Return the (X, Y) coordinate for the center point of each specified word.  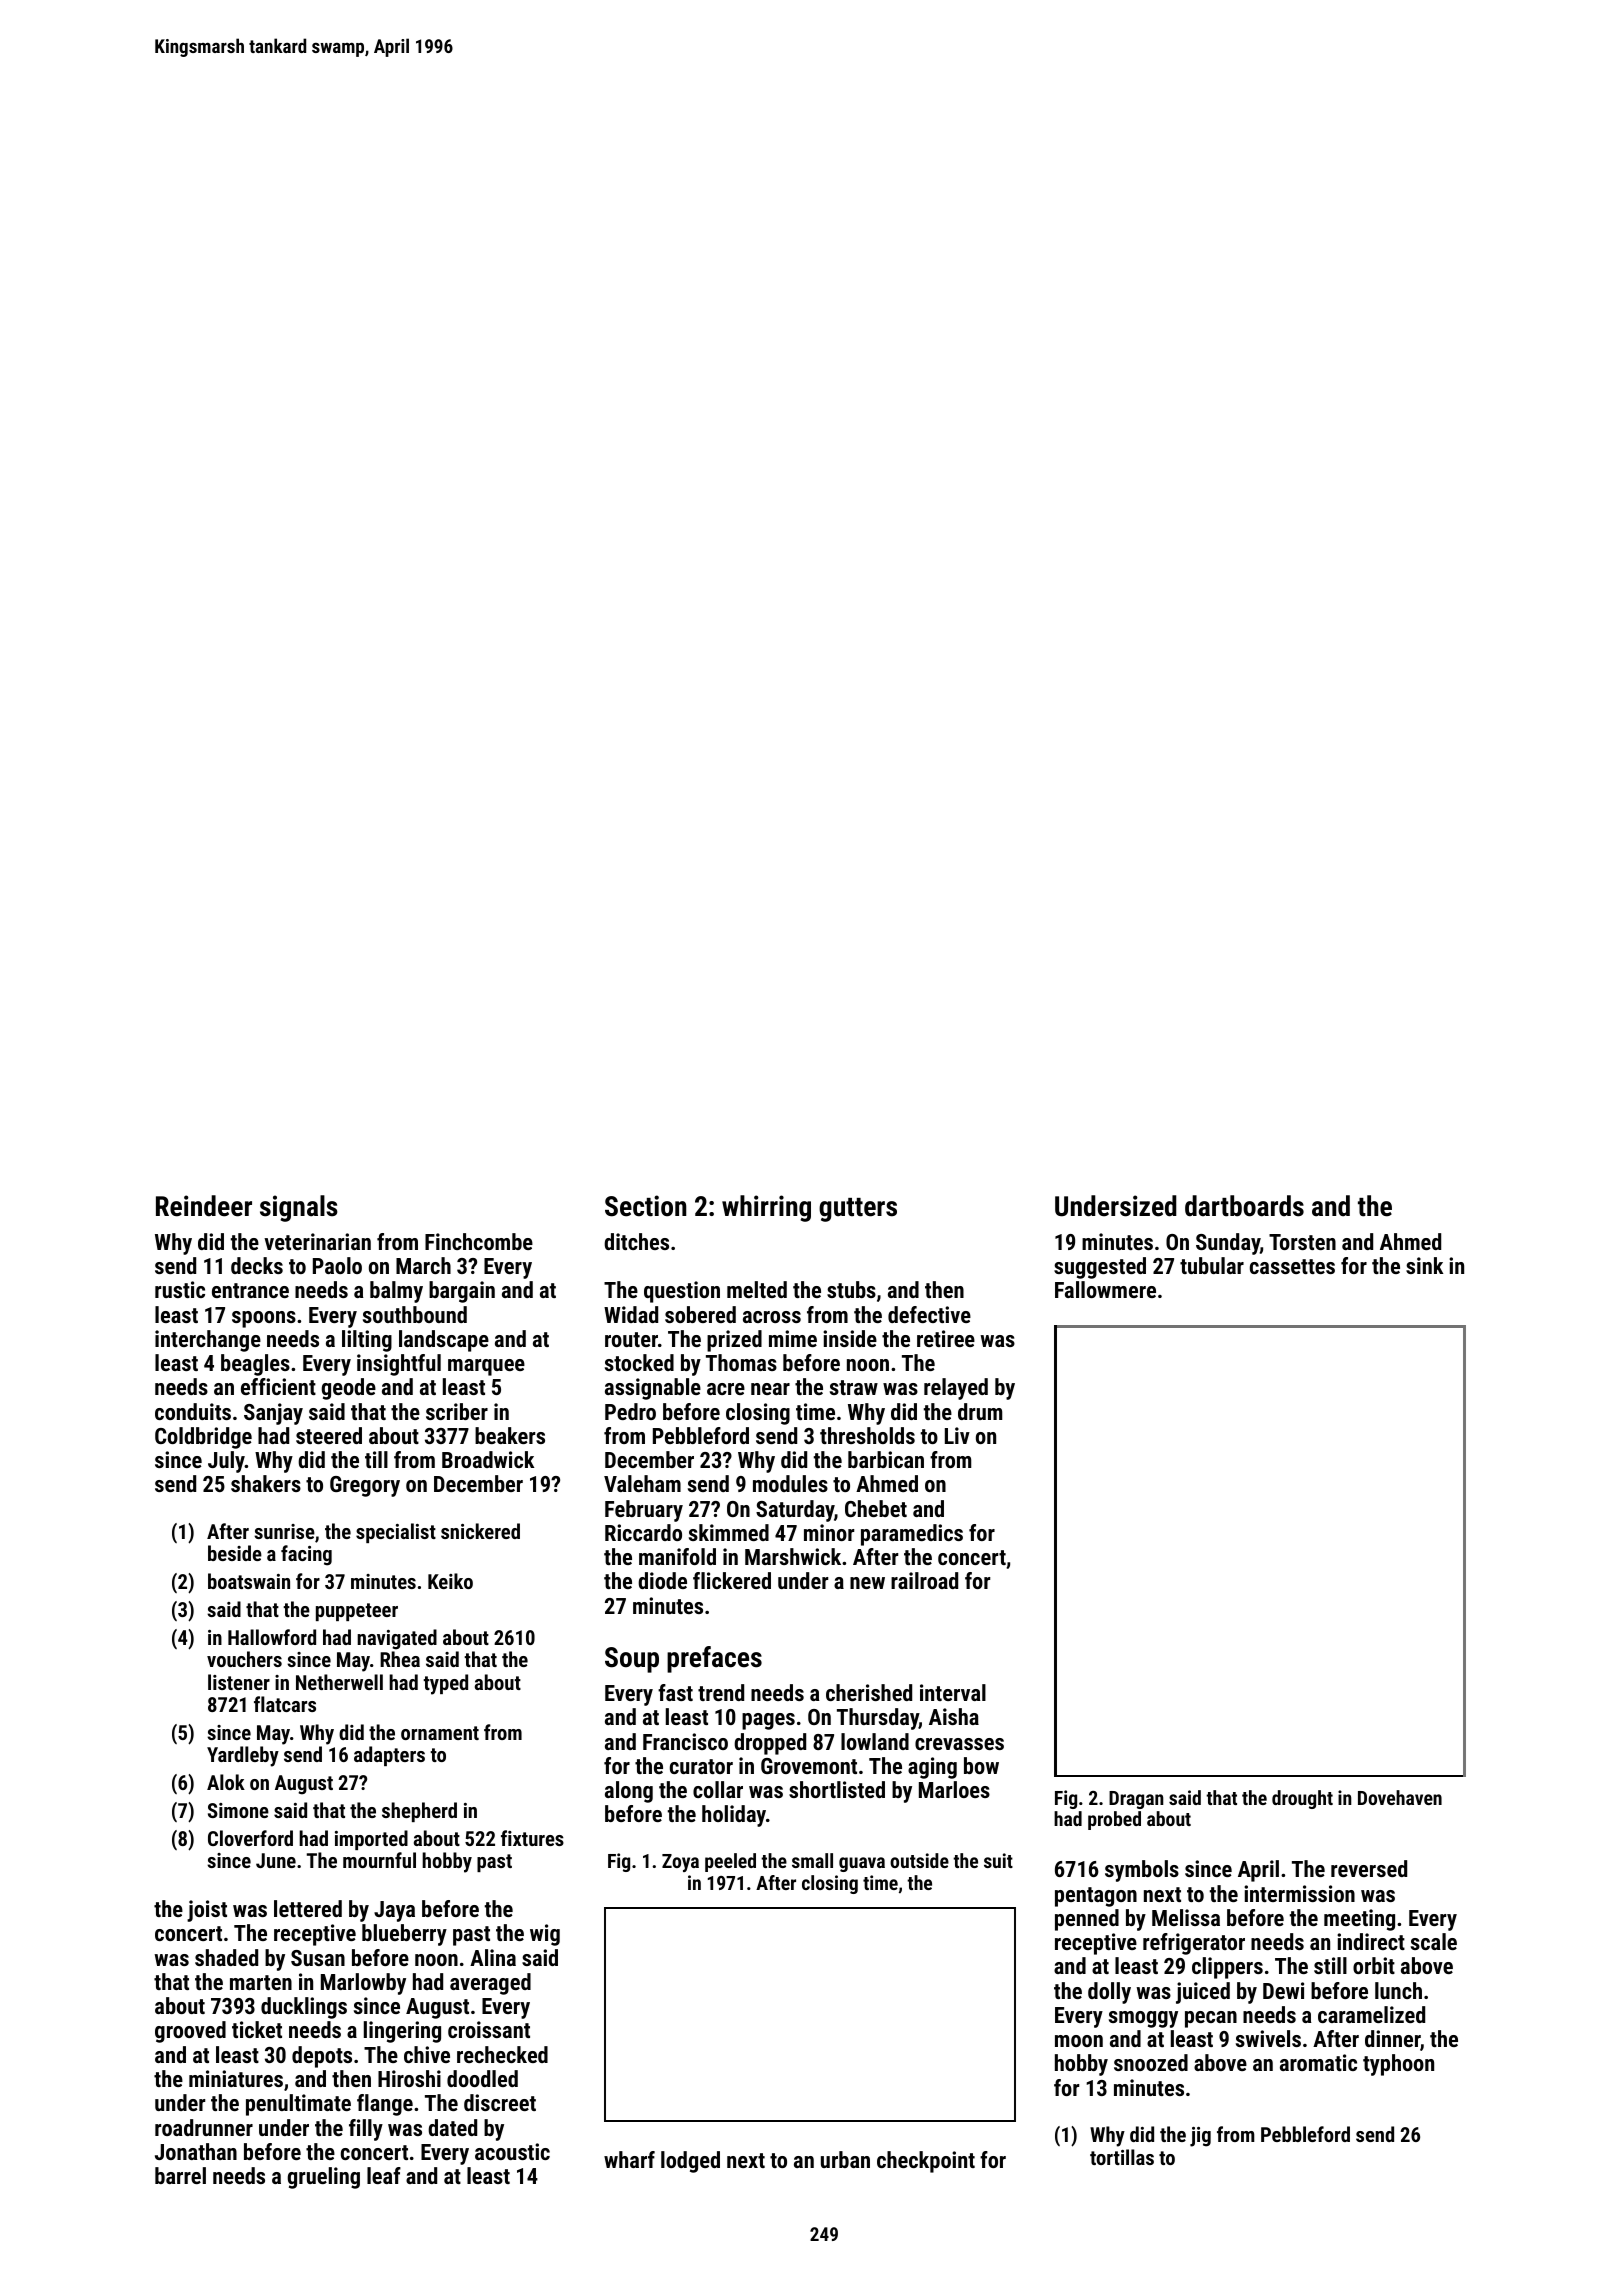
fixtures (532, 1838)
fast (675, 1692)
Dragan (1136, 1800)
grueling (324, 2178)
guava (862, 1864)
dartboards (1244, 1206)
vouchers (244, 1659)
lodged (690, 2162)
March (423, 1265)
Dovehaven (1400, 1797)
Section (645, 1206)
